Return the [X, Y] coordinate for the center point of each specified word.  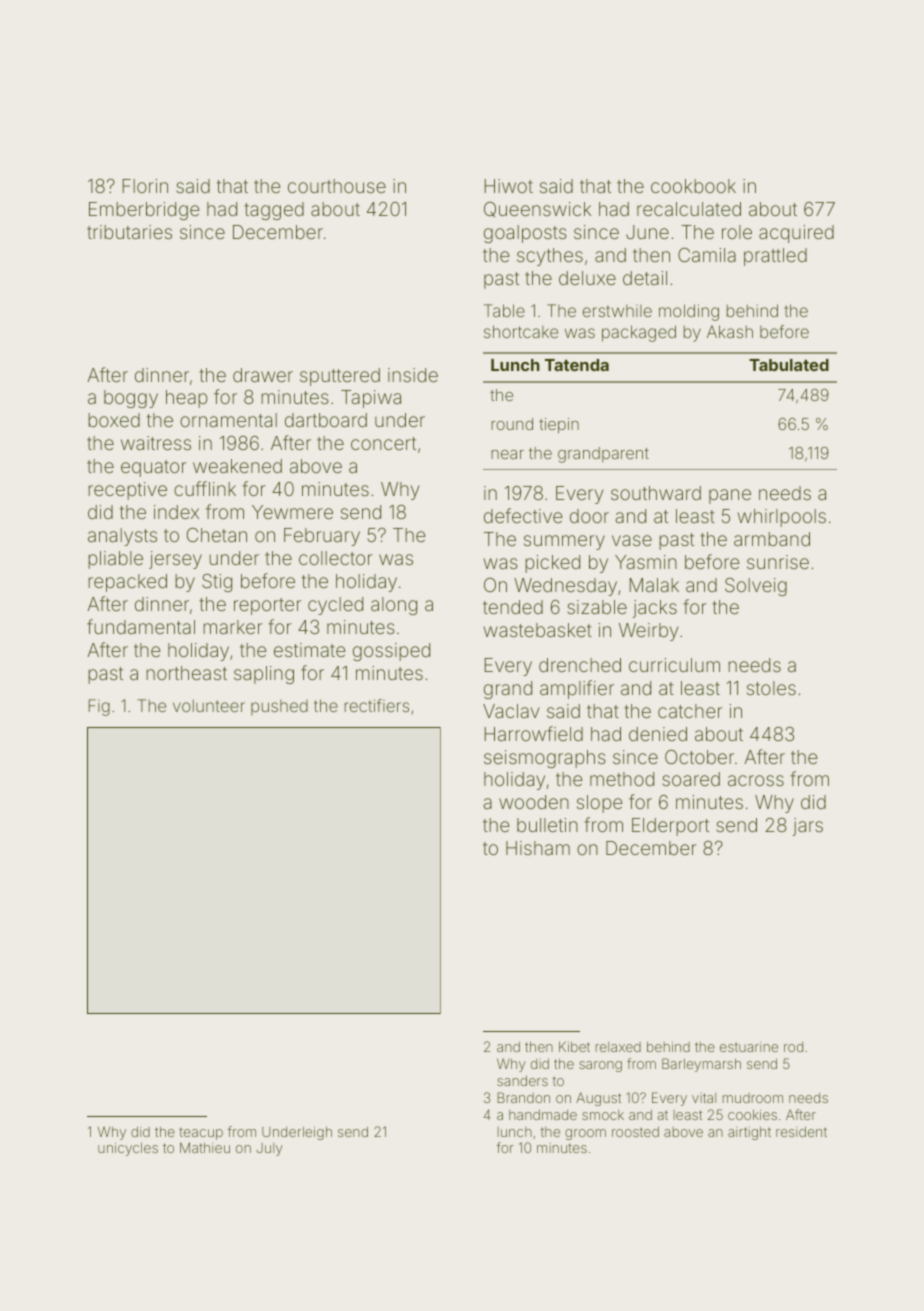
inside [413, 375]
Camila [707, 255]
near [507, 454]
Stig [217, 583]
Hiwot [509, 186]
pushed [279, 707]
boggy [131, 399]
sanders [522, 1081]
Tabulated [789, 365]
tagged [274, 211]
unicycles [128, 1149]
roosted [635, 1132]
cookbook [693, 186]
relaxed [618, 1047]
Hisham [538, 848]
